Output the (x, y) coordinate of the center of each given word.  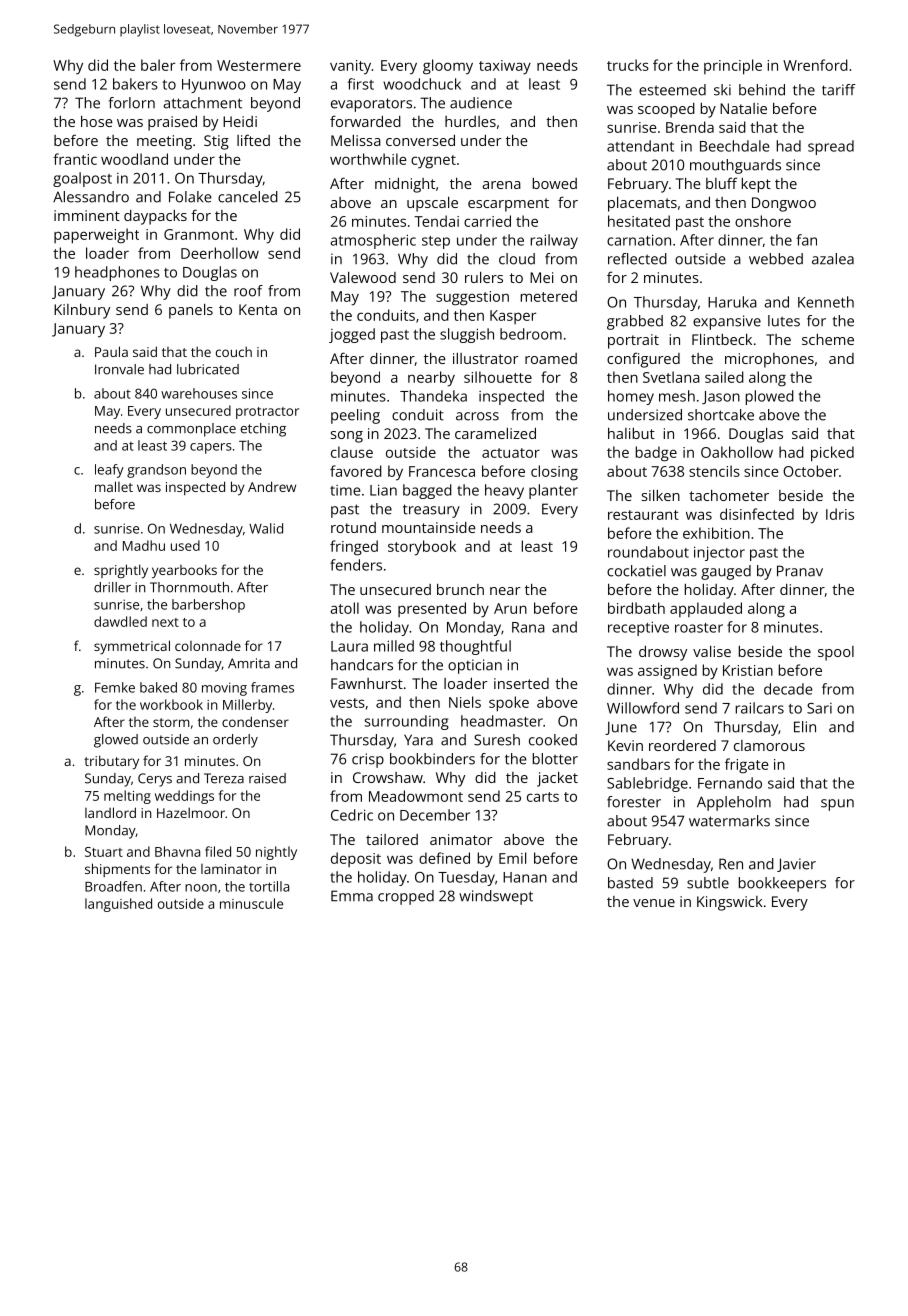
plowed (770, 397)
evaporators (371, 105)
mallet (114, 486)
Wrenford (815, 65)
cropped (406, 897)
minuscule (251, 903)
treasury (431, 511)
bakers (135, 84)
